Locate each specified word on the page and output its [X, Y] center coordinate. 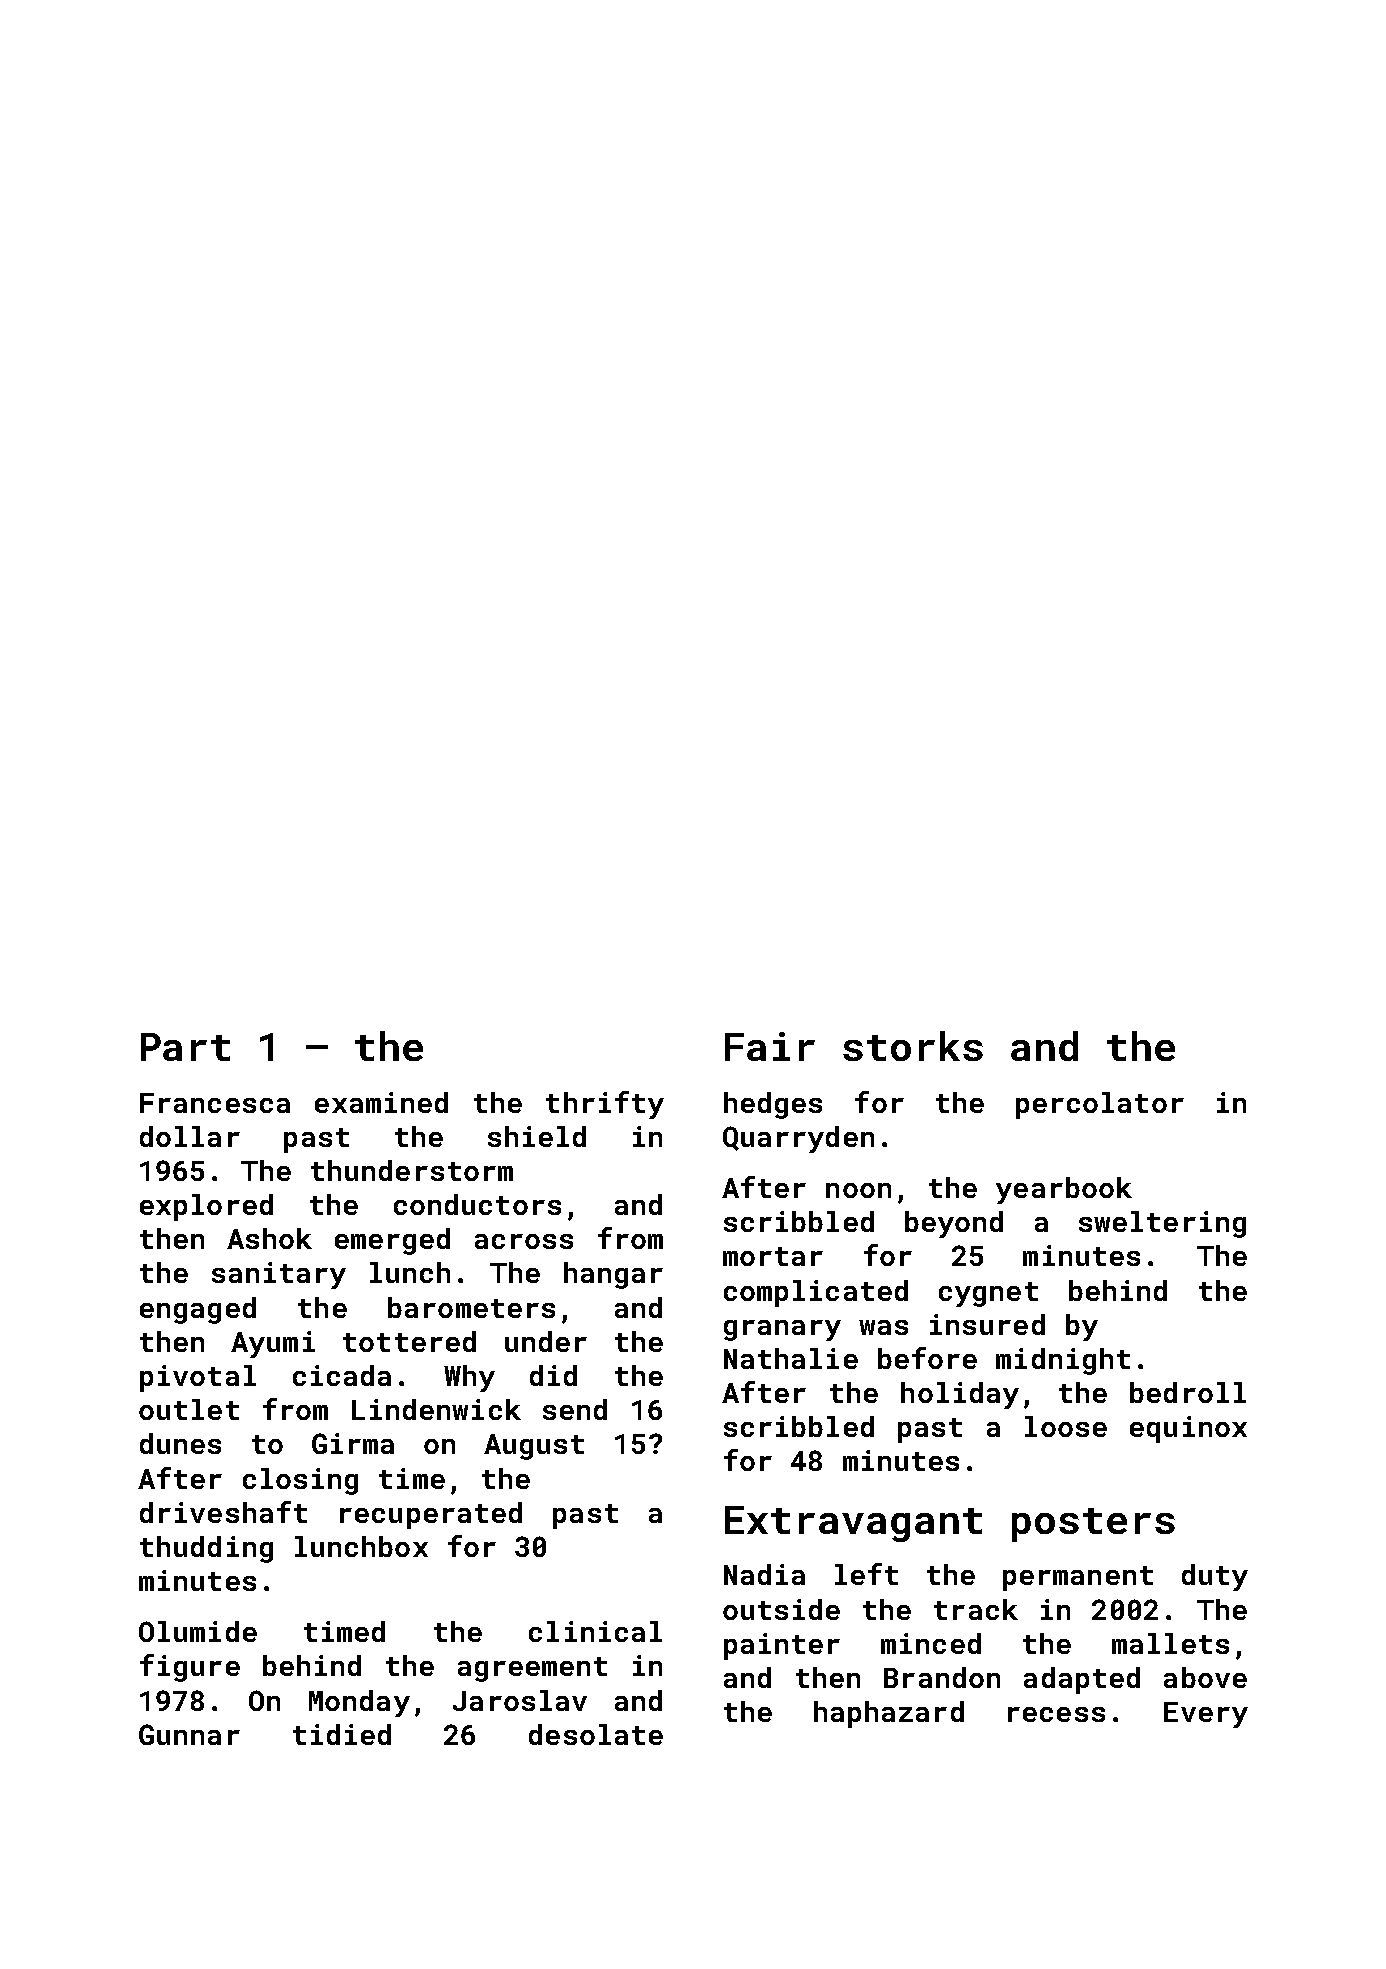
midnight [1063, 1361]
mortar [773, 1256]
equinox [1188, 1429]
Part [185, 1047]
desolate [596, 1734]
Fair [770, 1046]
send [575, 1409]
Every [1206, 1715]
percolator [1100, 1105]
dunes [180, 1443]
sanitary [279, 1275]
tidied [342, 1734]
